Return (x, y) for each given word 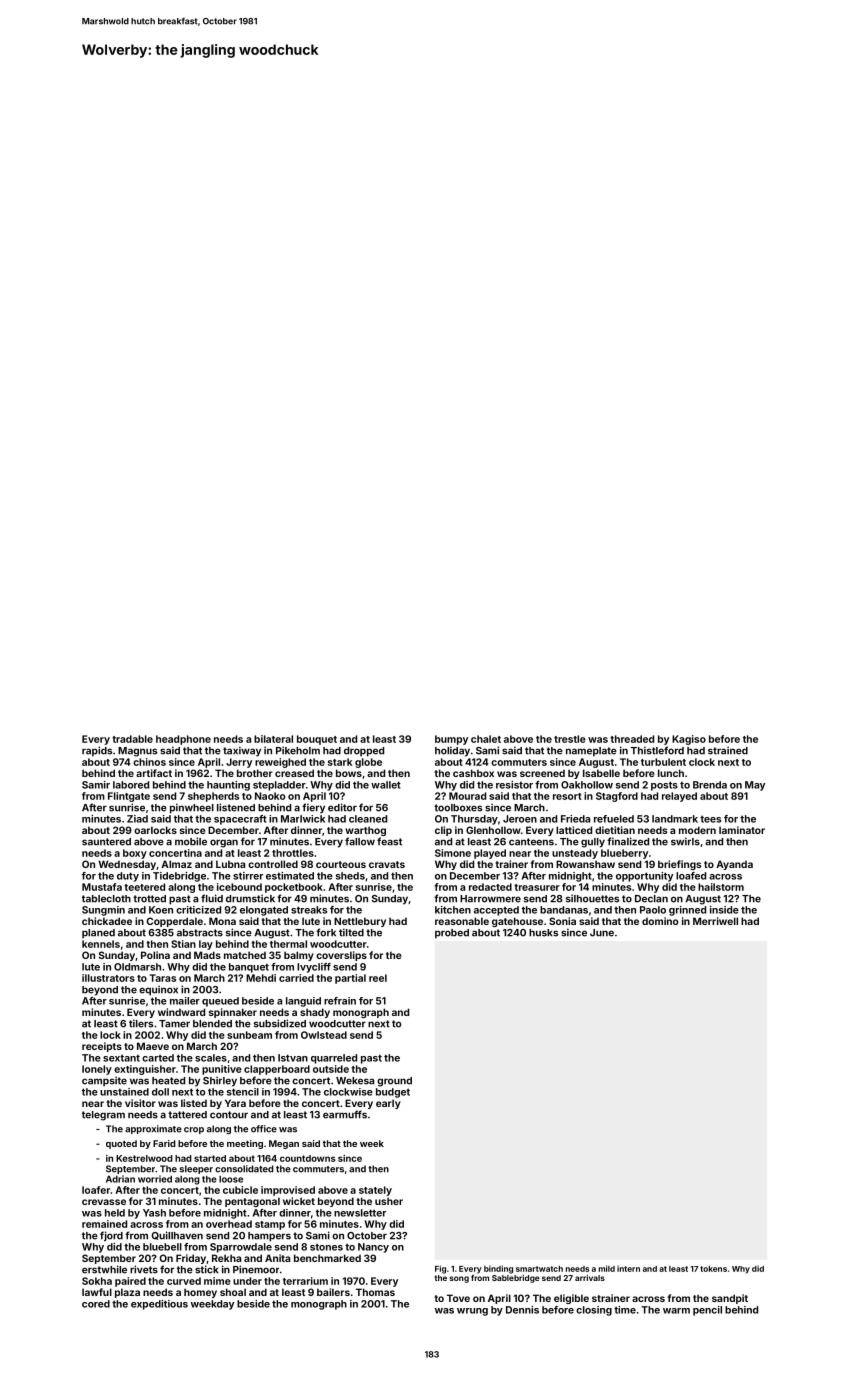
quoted (121, 1144)
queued (220, 1002)
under (247, 1281)
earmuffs (345, 1114)
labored (131, 785)
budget (393, 1093)
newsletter (360, 1213)
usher (389, 1201)
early (388, 1104)
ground (394, 1082)
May (755, 786)
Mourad (467, 796)
